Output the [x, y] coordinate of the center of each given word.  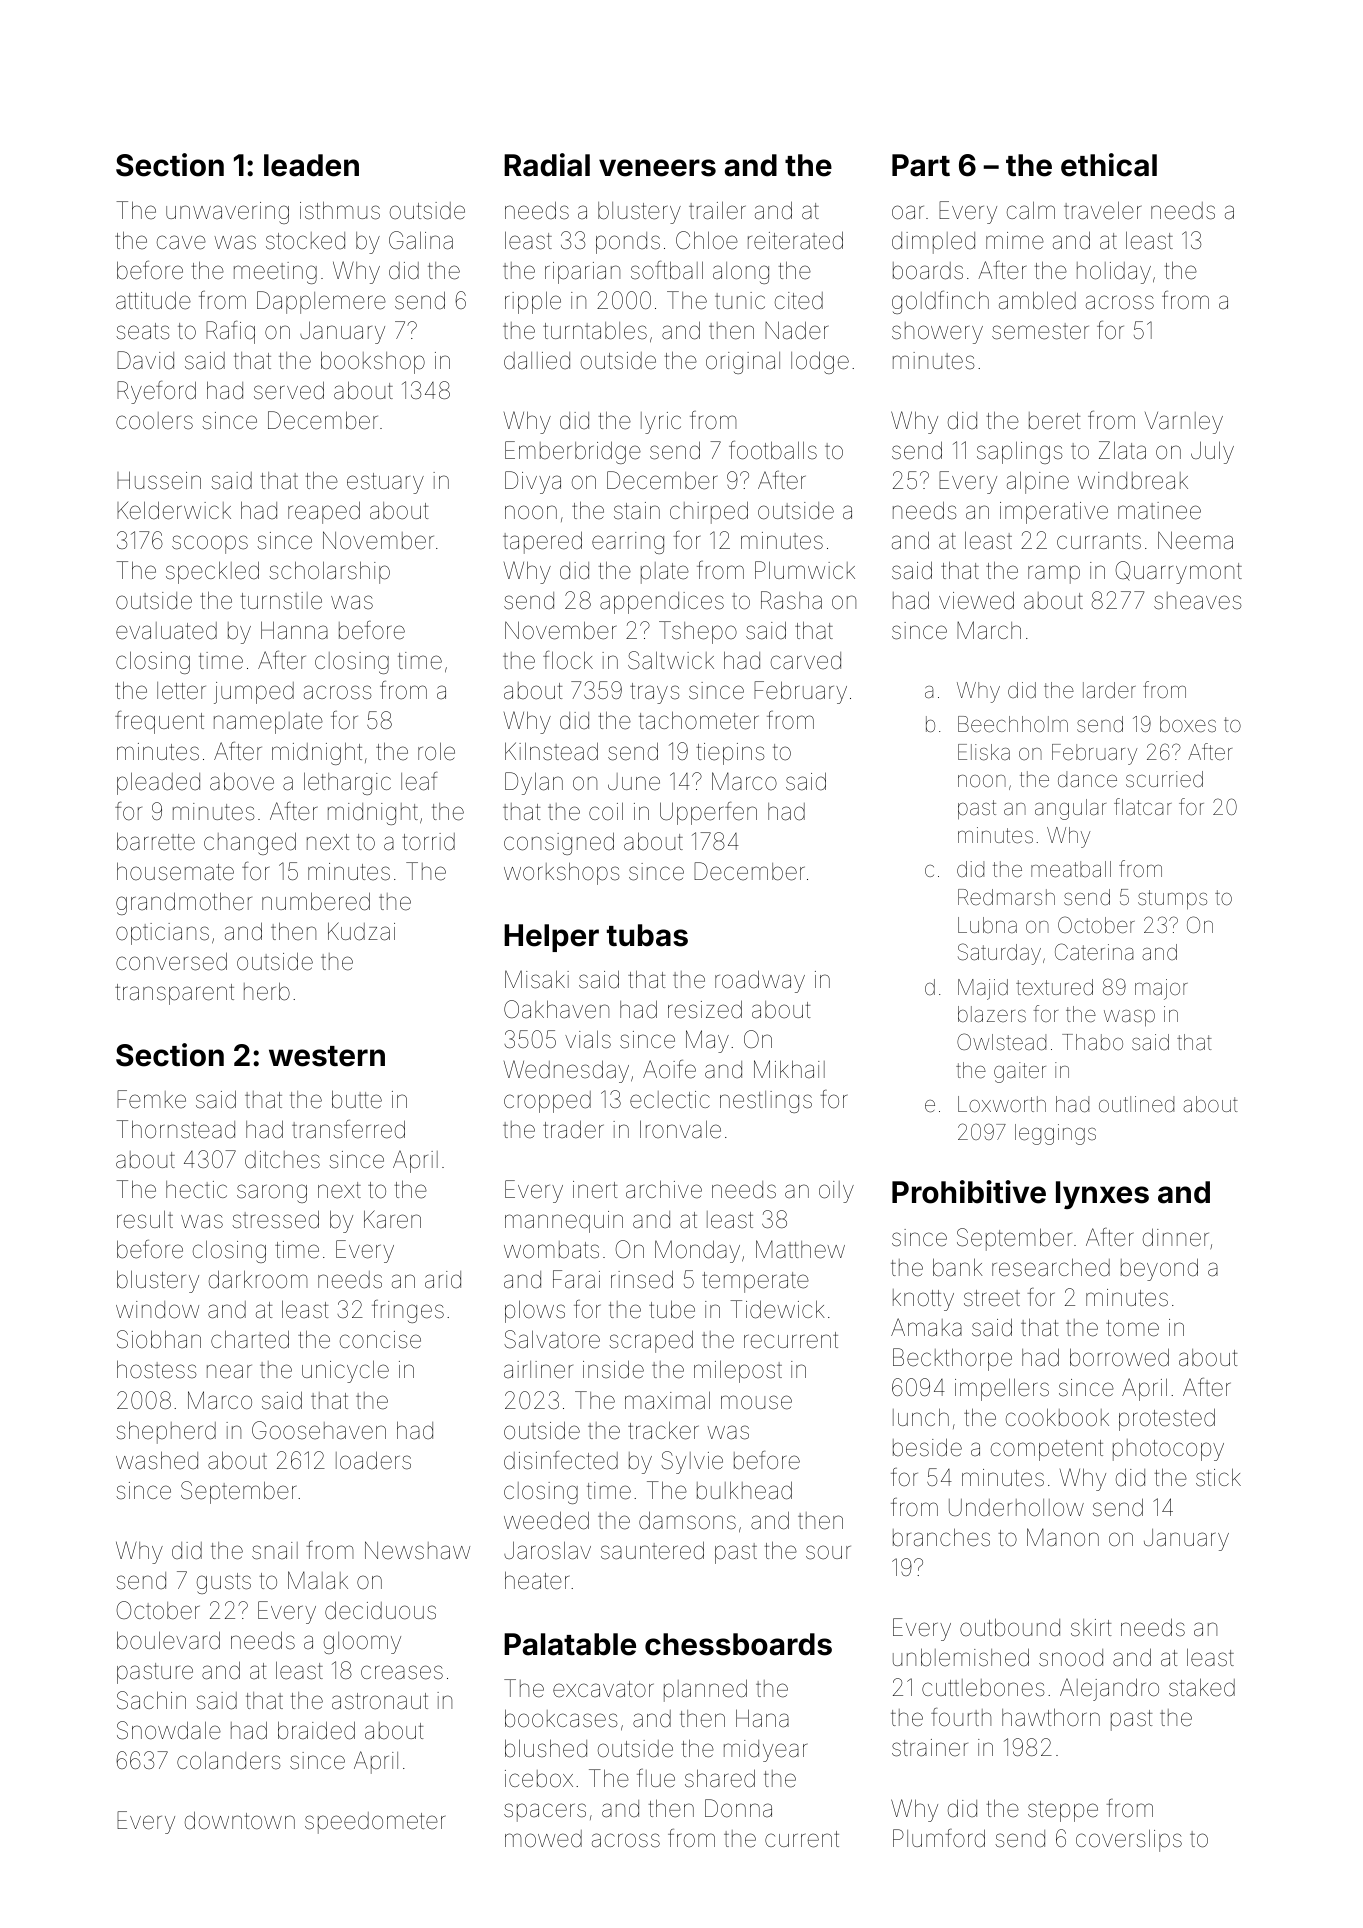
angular [1070, 809]
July [1212, 452]
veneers [657, 168]
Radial [547, 165]
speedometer [375, 1823]
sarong [272, 1193]
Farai [576, 1279]
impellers [1002, 1389]
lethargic [347, 783]
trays [655, 693]
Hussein [159, 480]
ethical [1109, 165]
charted [250, 1339]
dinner [1176, 1237]
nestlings [766, 1102]
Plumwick [805, 570]
